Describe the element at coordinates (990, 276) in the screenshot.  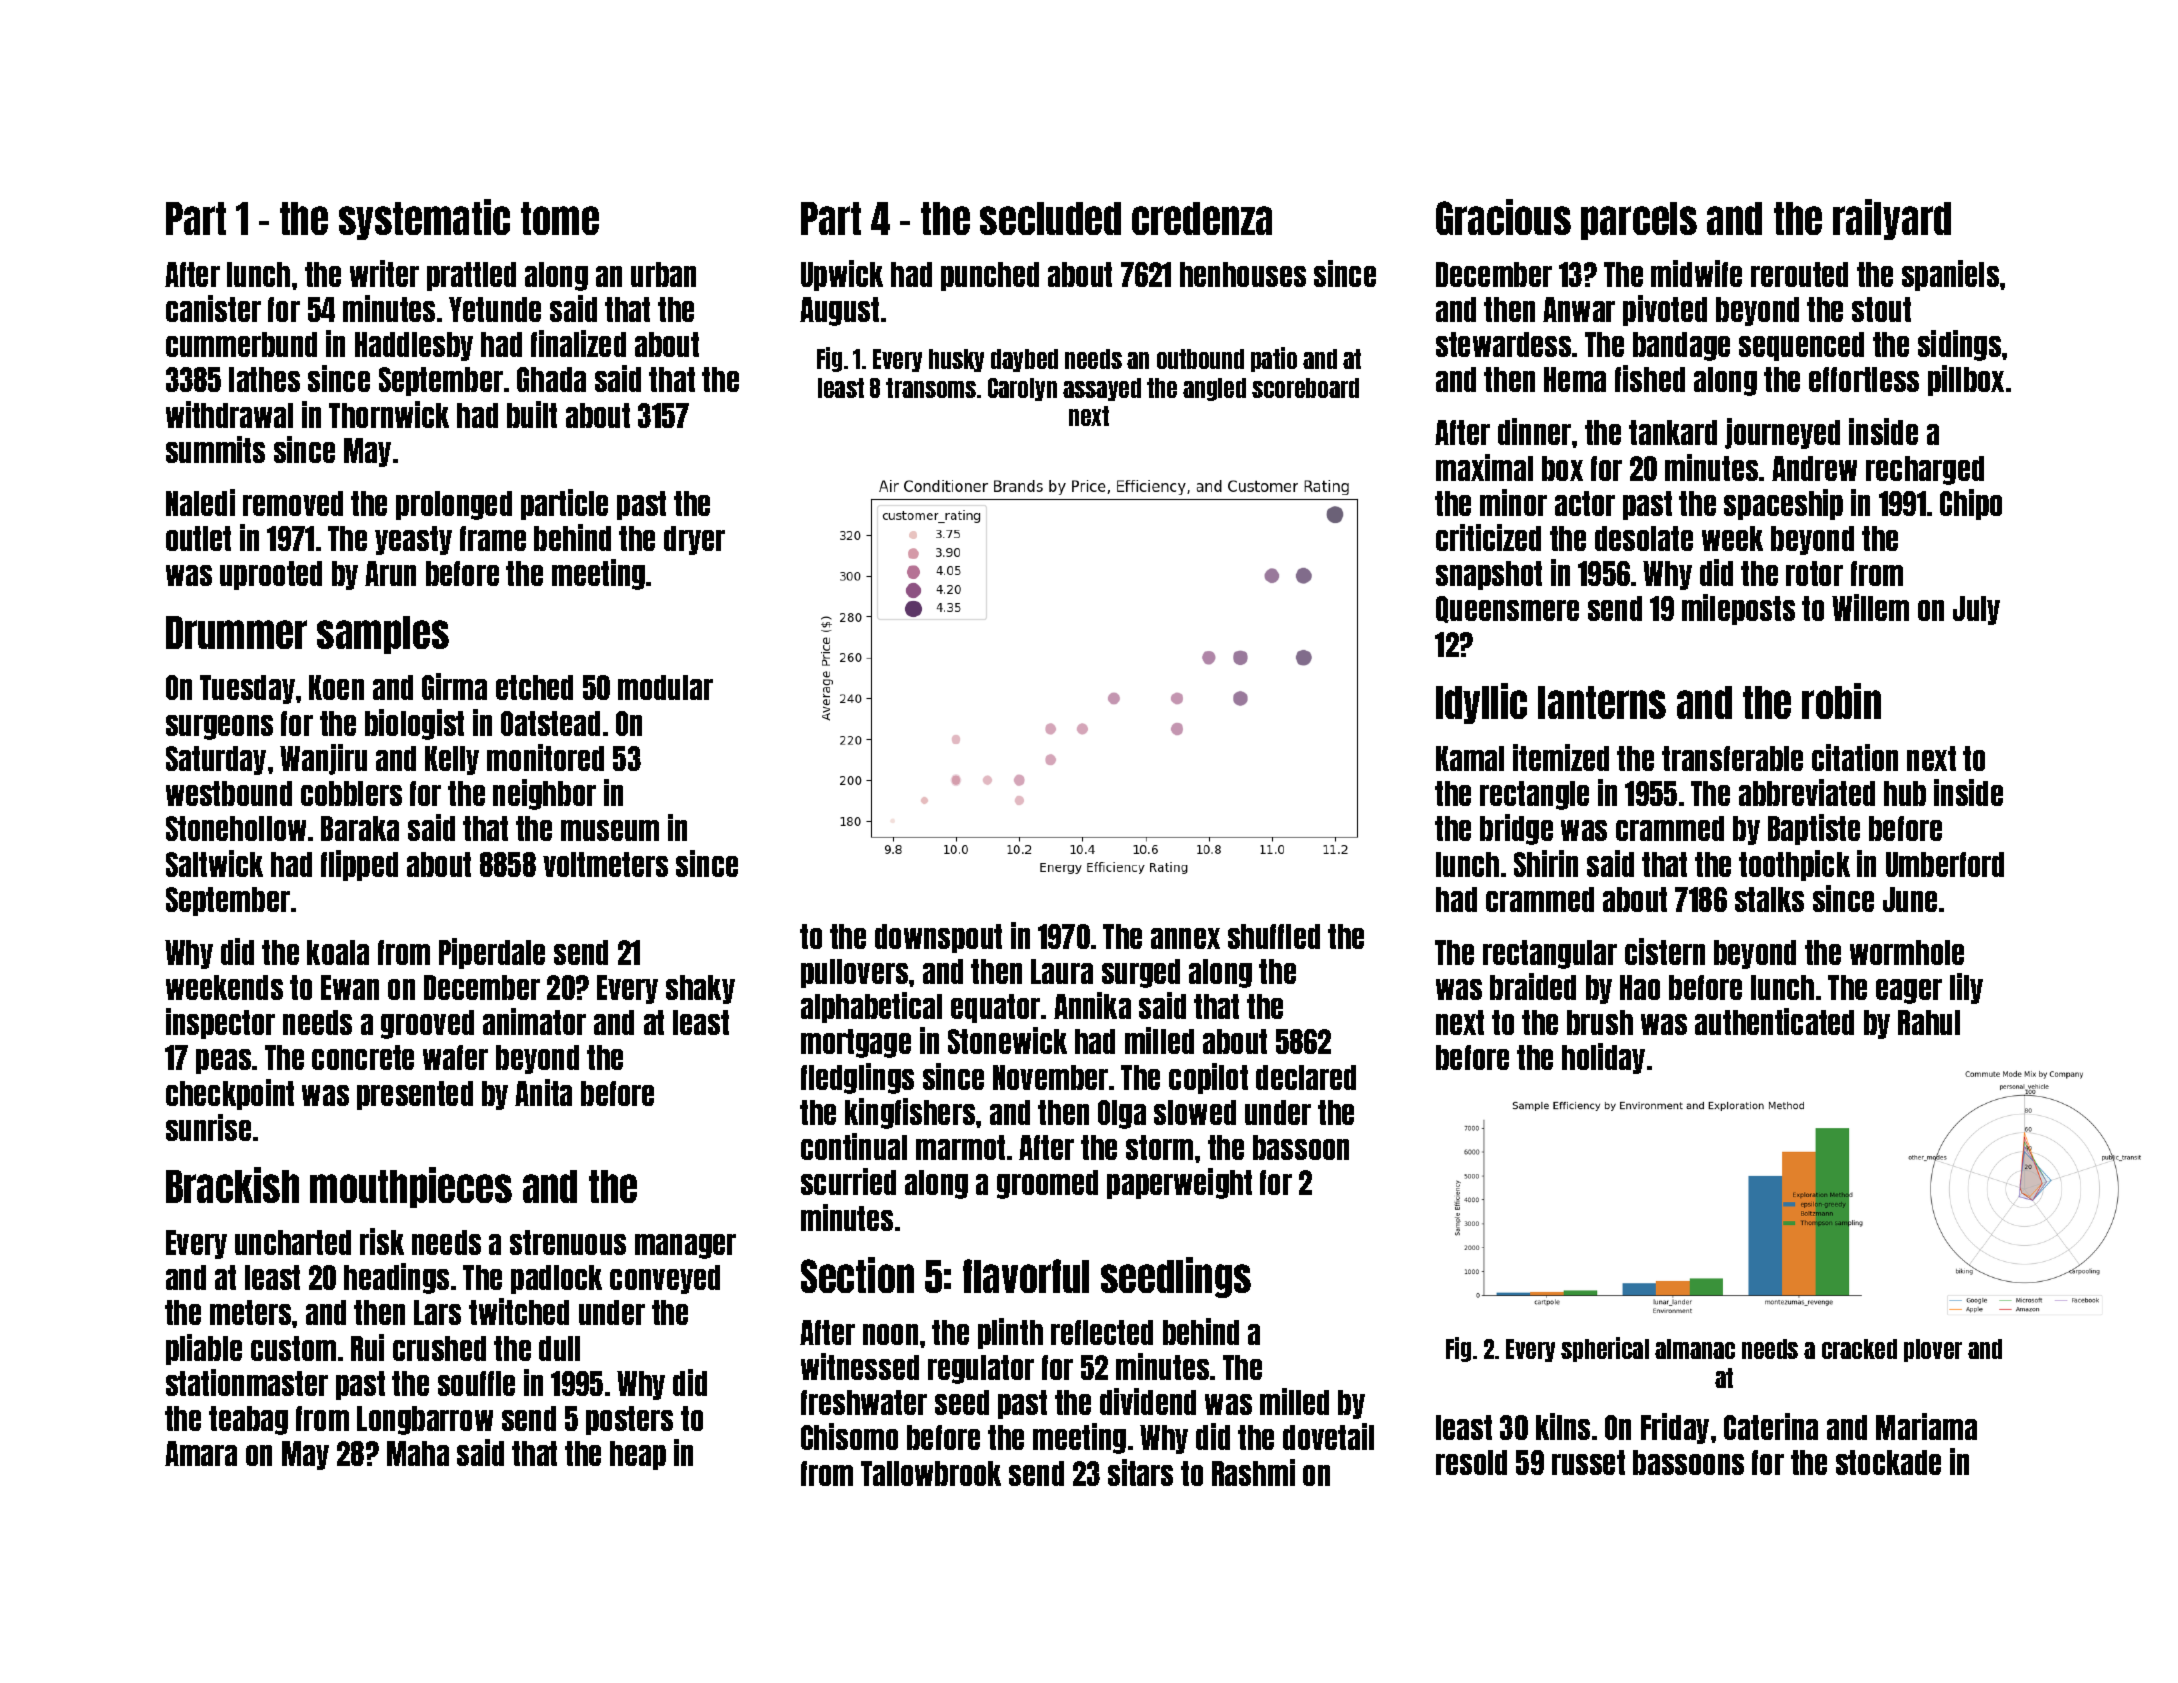
I see `punched` at that location.
